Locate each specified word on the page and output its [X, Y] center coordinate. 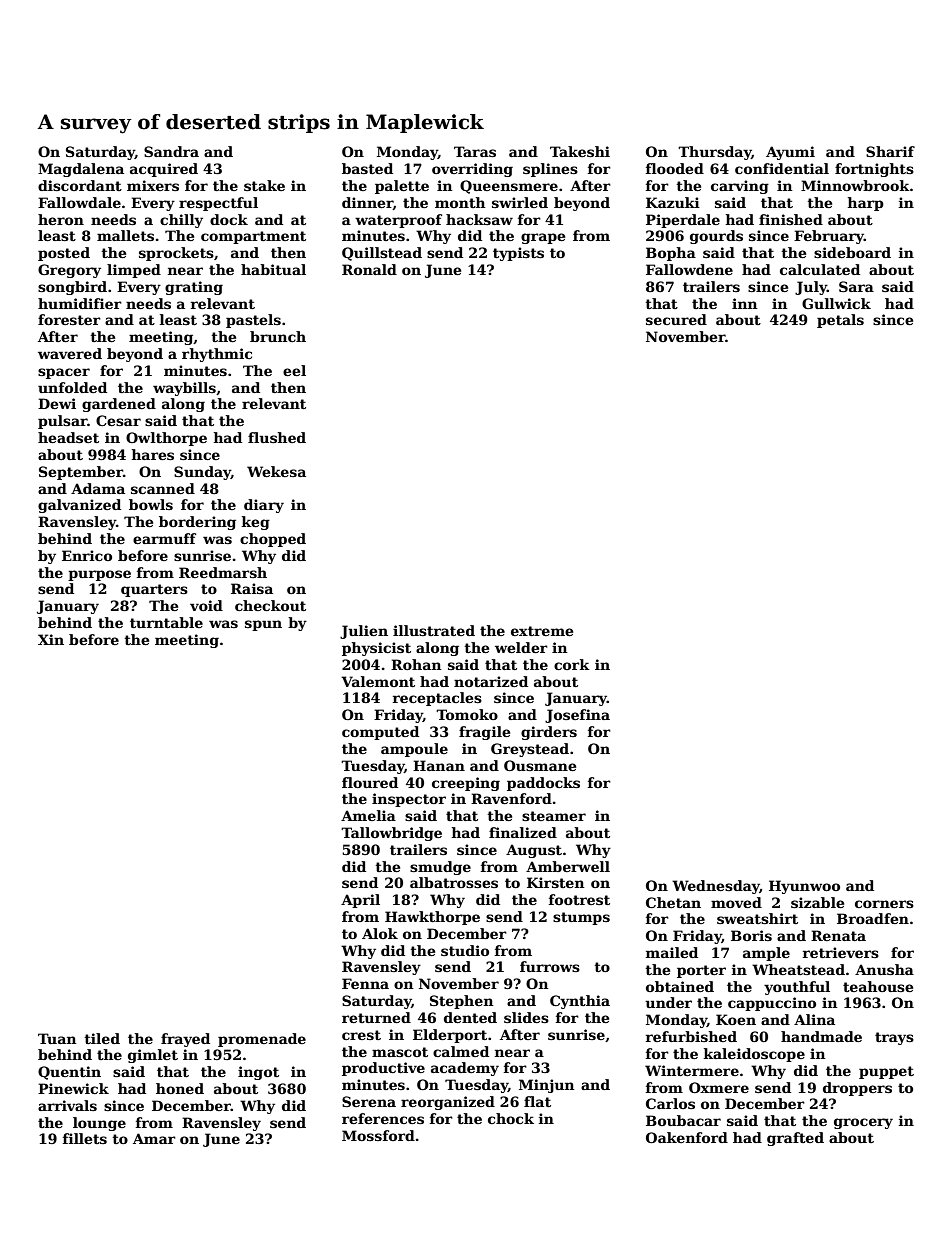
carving [740, 187]
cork [572, 664]
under [668, 1002]
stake [264, 185]
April [360, 901]
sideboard [852, 252]
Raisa [252, 588]
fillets [85, 1138]
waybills [184, 389]
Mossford [378, 1135]
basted [367, 168]
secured [676, 319]
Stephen [461, 1002]
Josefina [577, 716]
